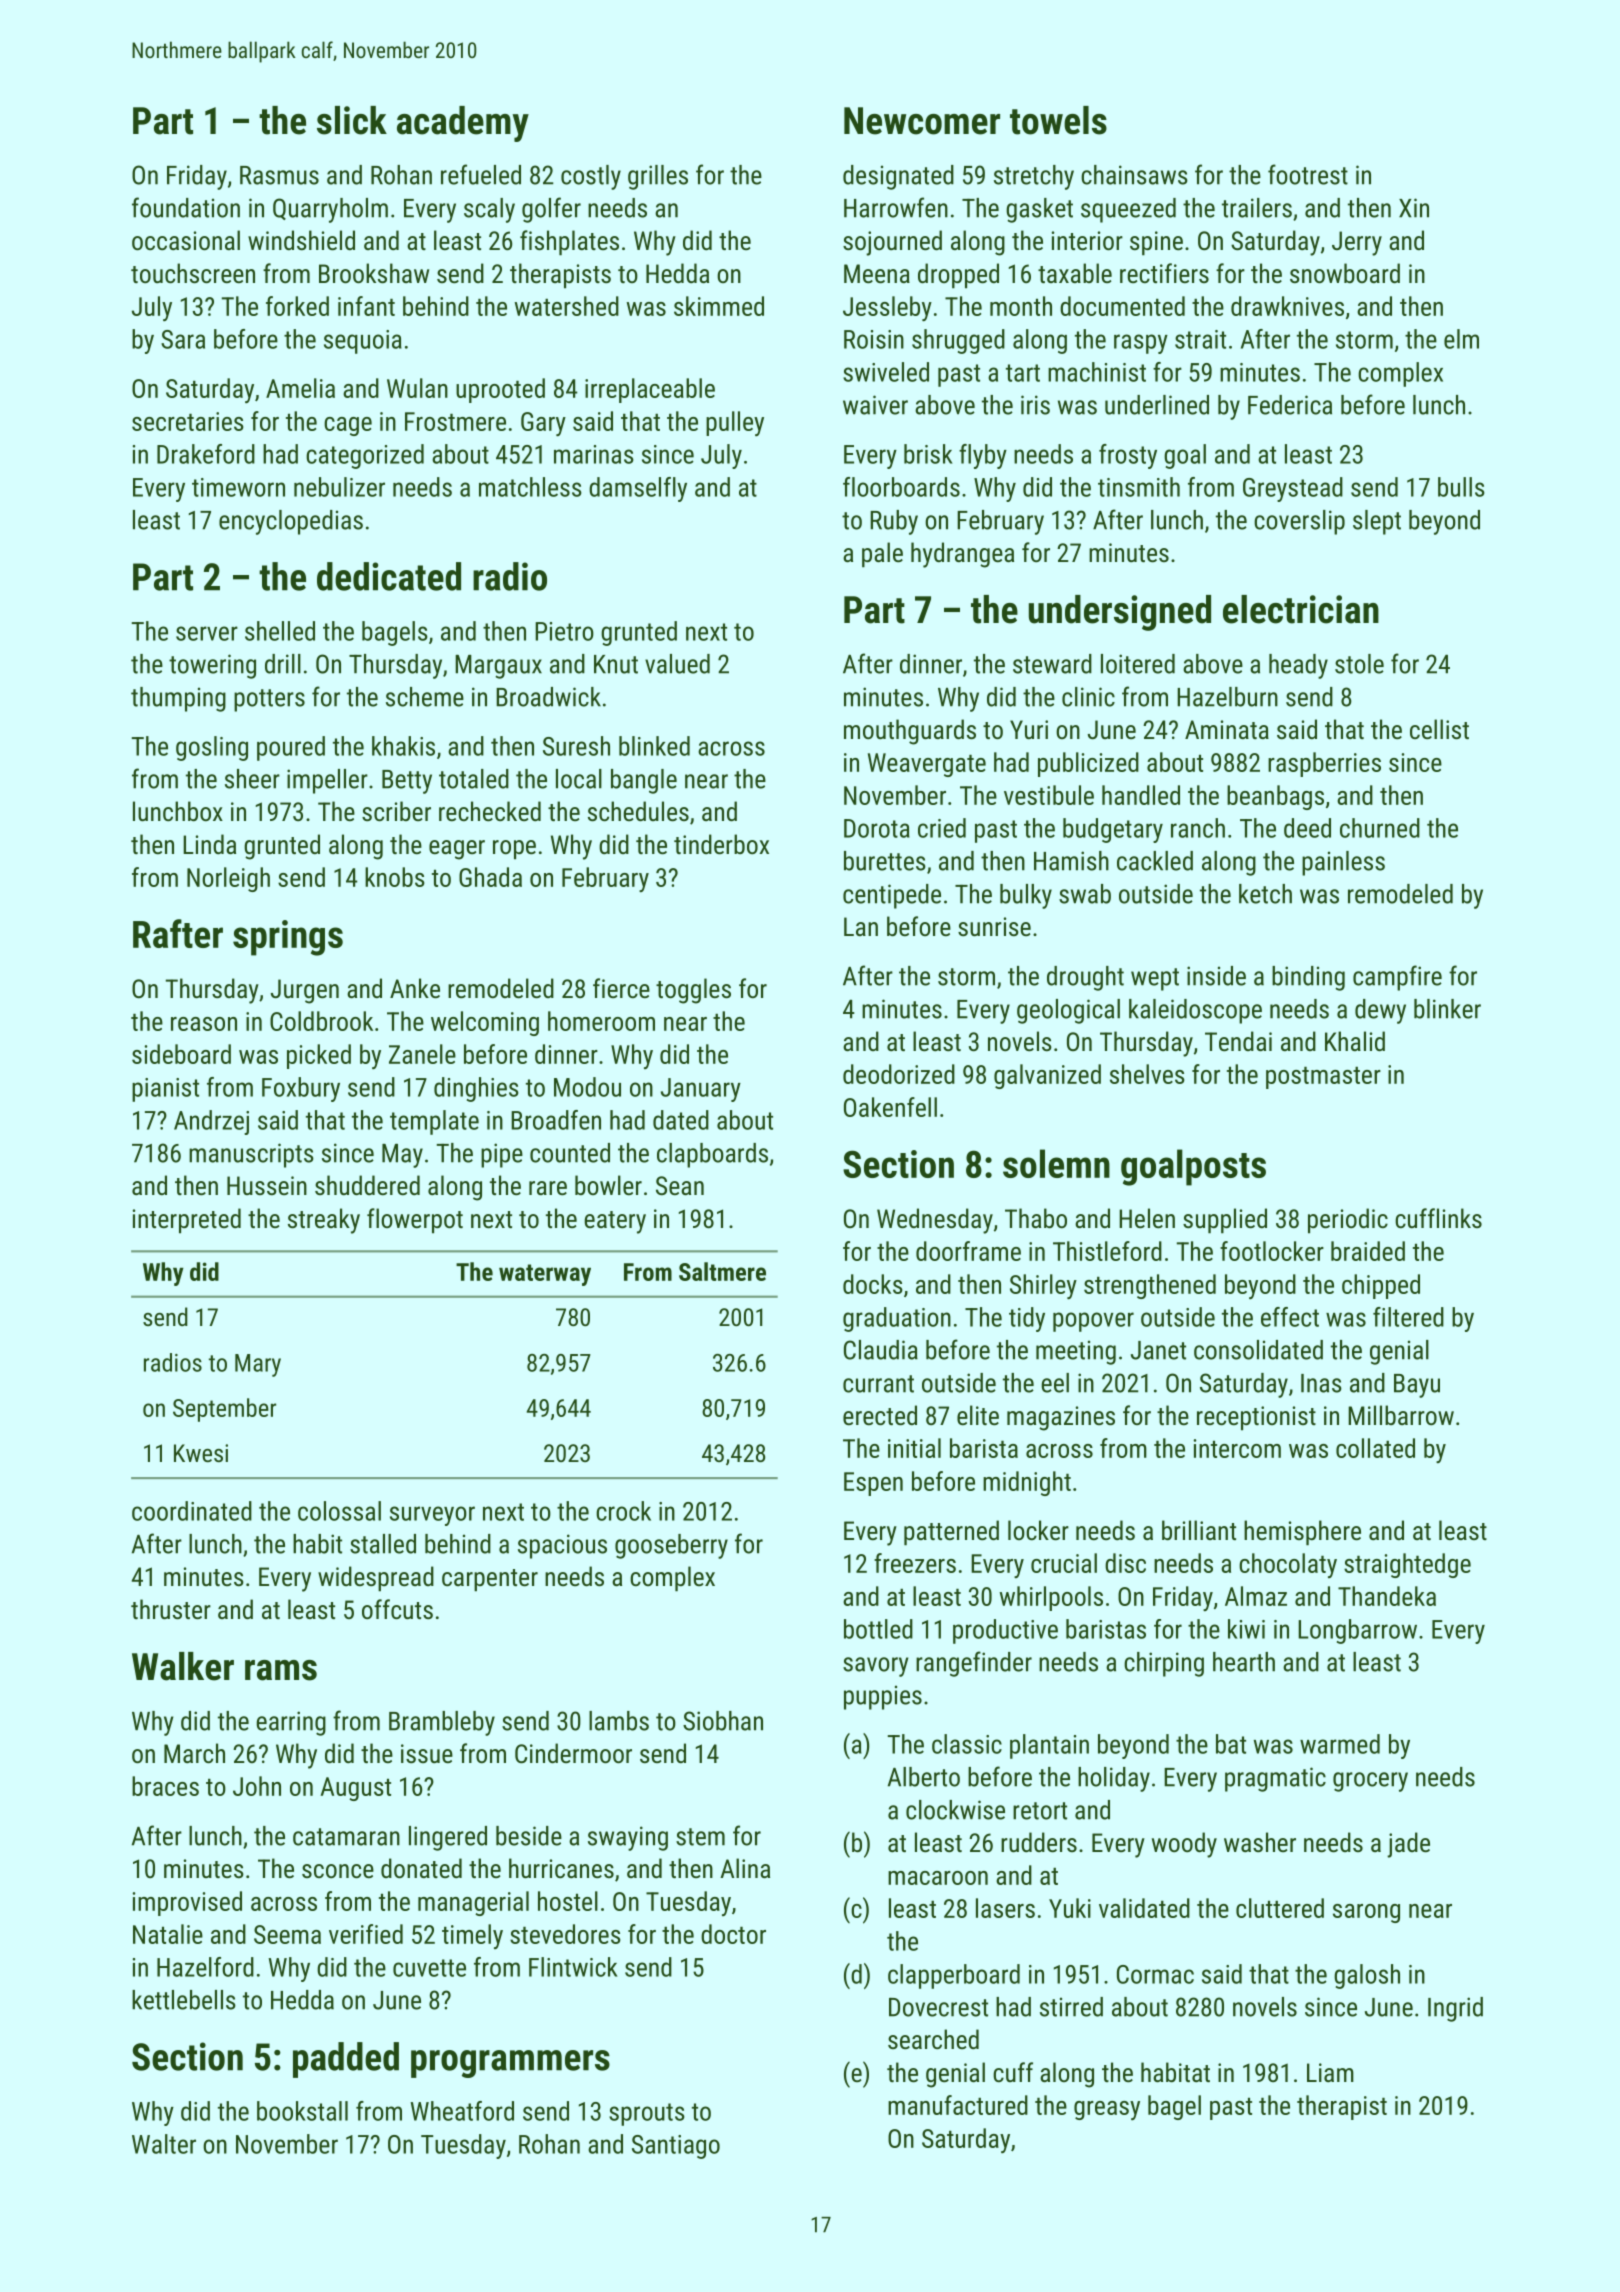 The height and width of the screenshot is (2292, 1620). Describe the element at coordinates (1290, 1317) in the screenshot. I see `effect` at that location.
